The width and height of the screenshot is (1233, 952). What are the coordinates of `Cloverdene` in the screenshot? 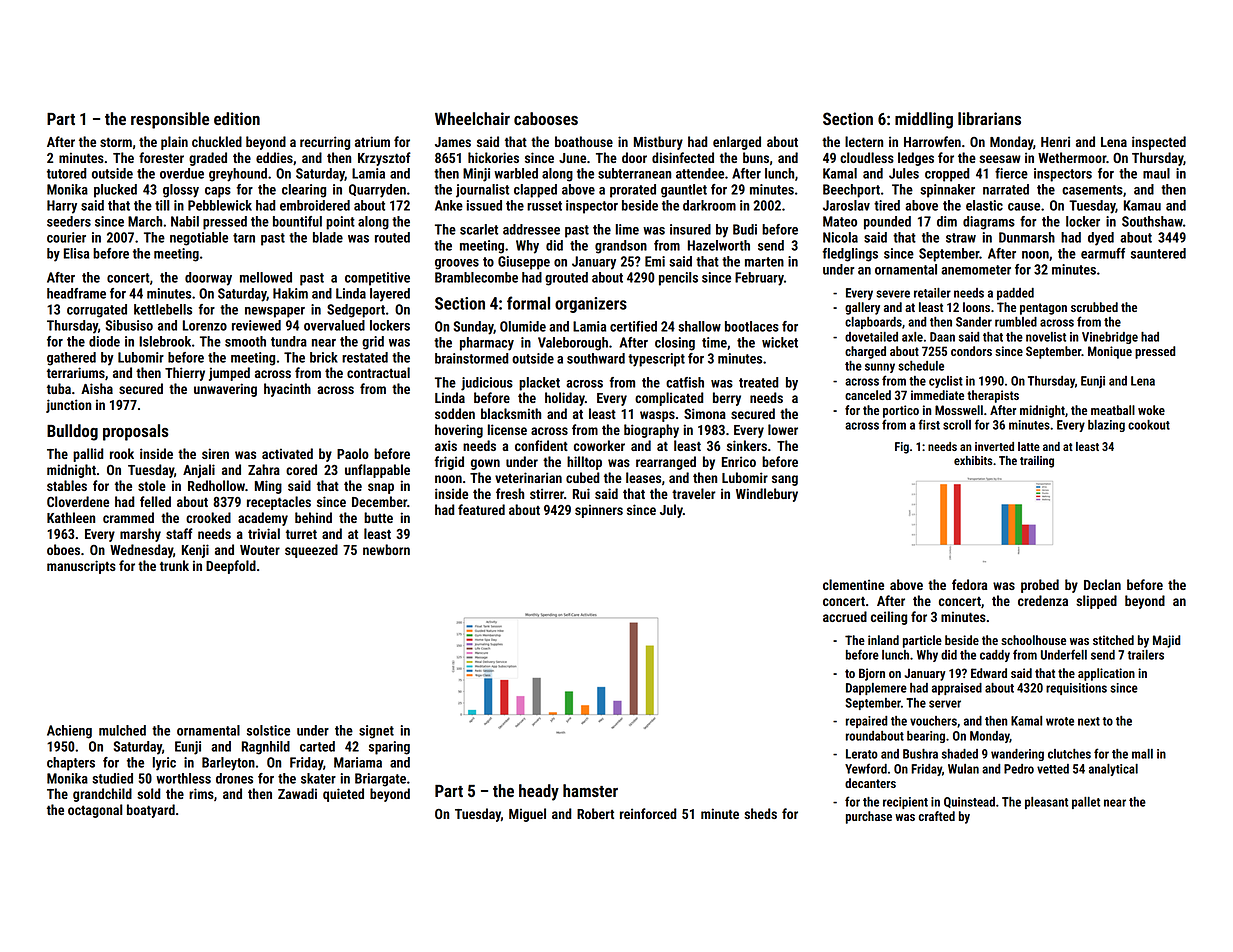 It's located at (78, 501).
